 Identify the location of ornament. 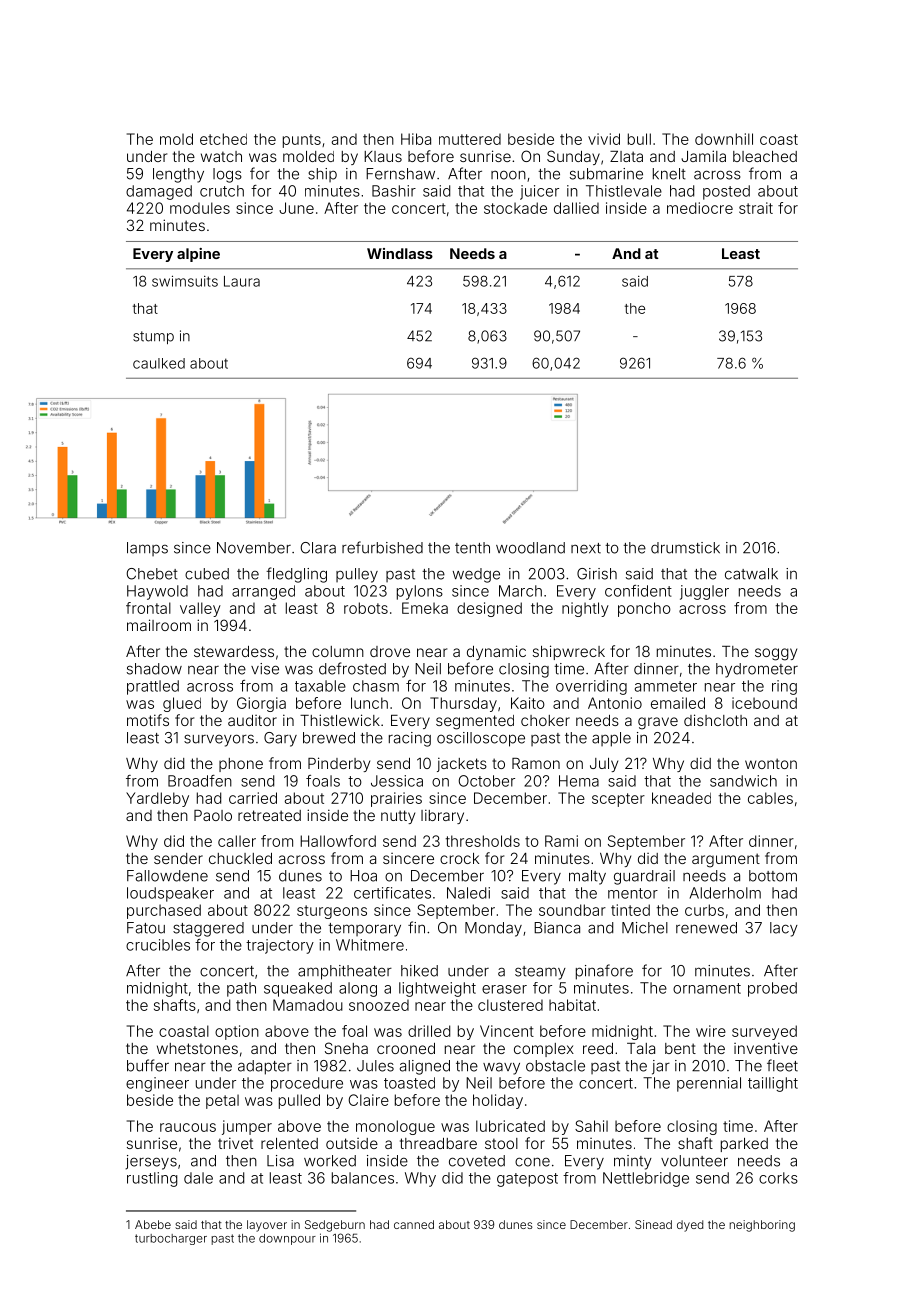
(707, 988).
